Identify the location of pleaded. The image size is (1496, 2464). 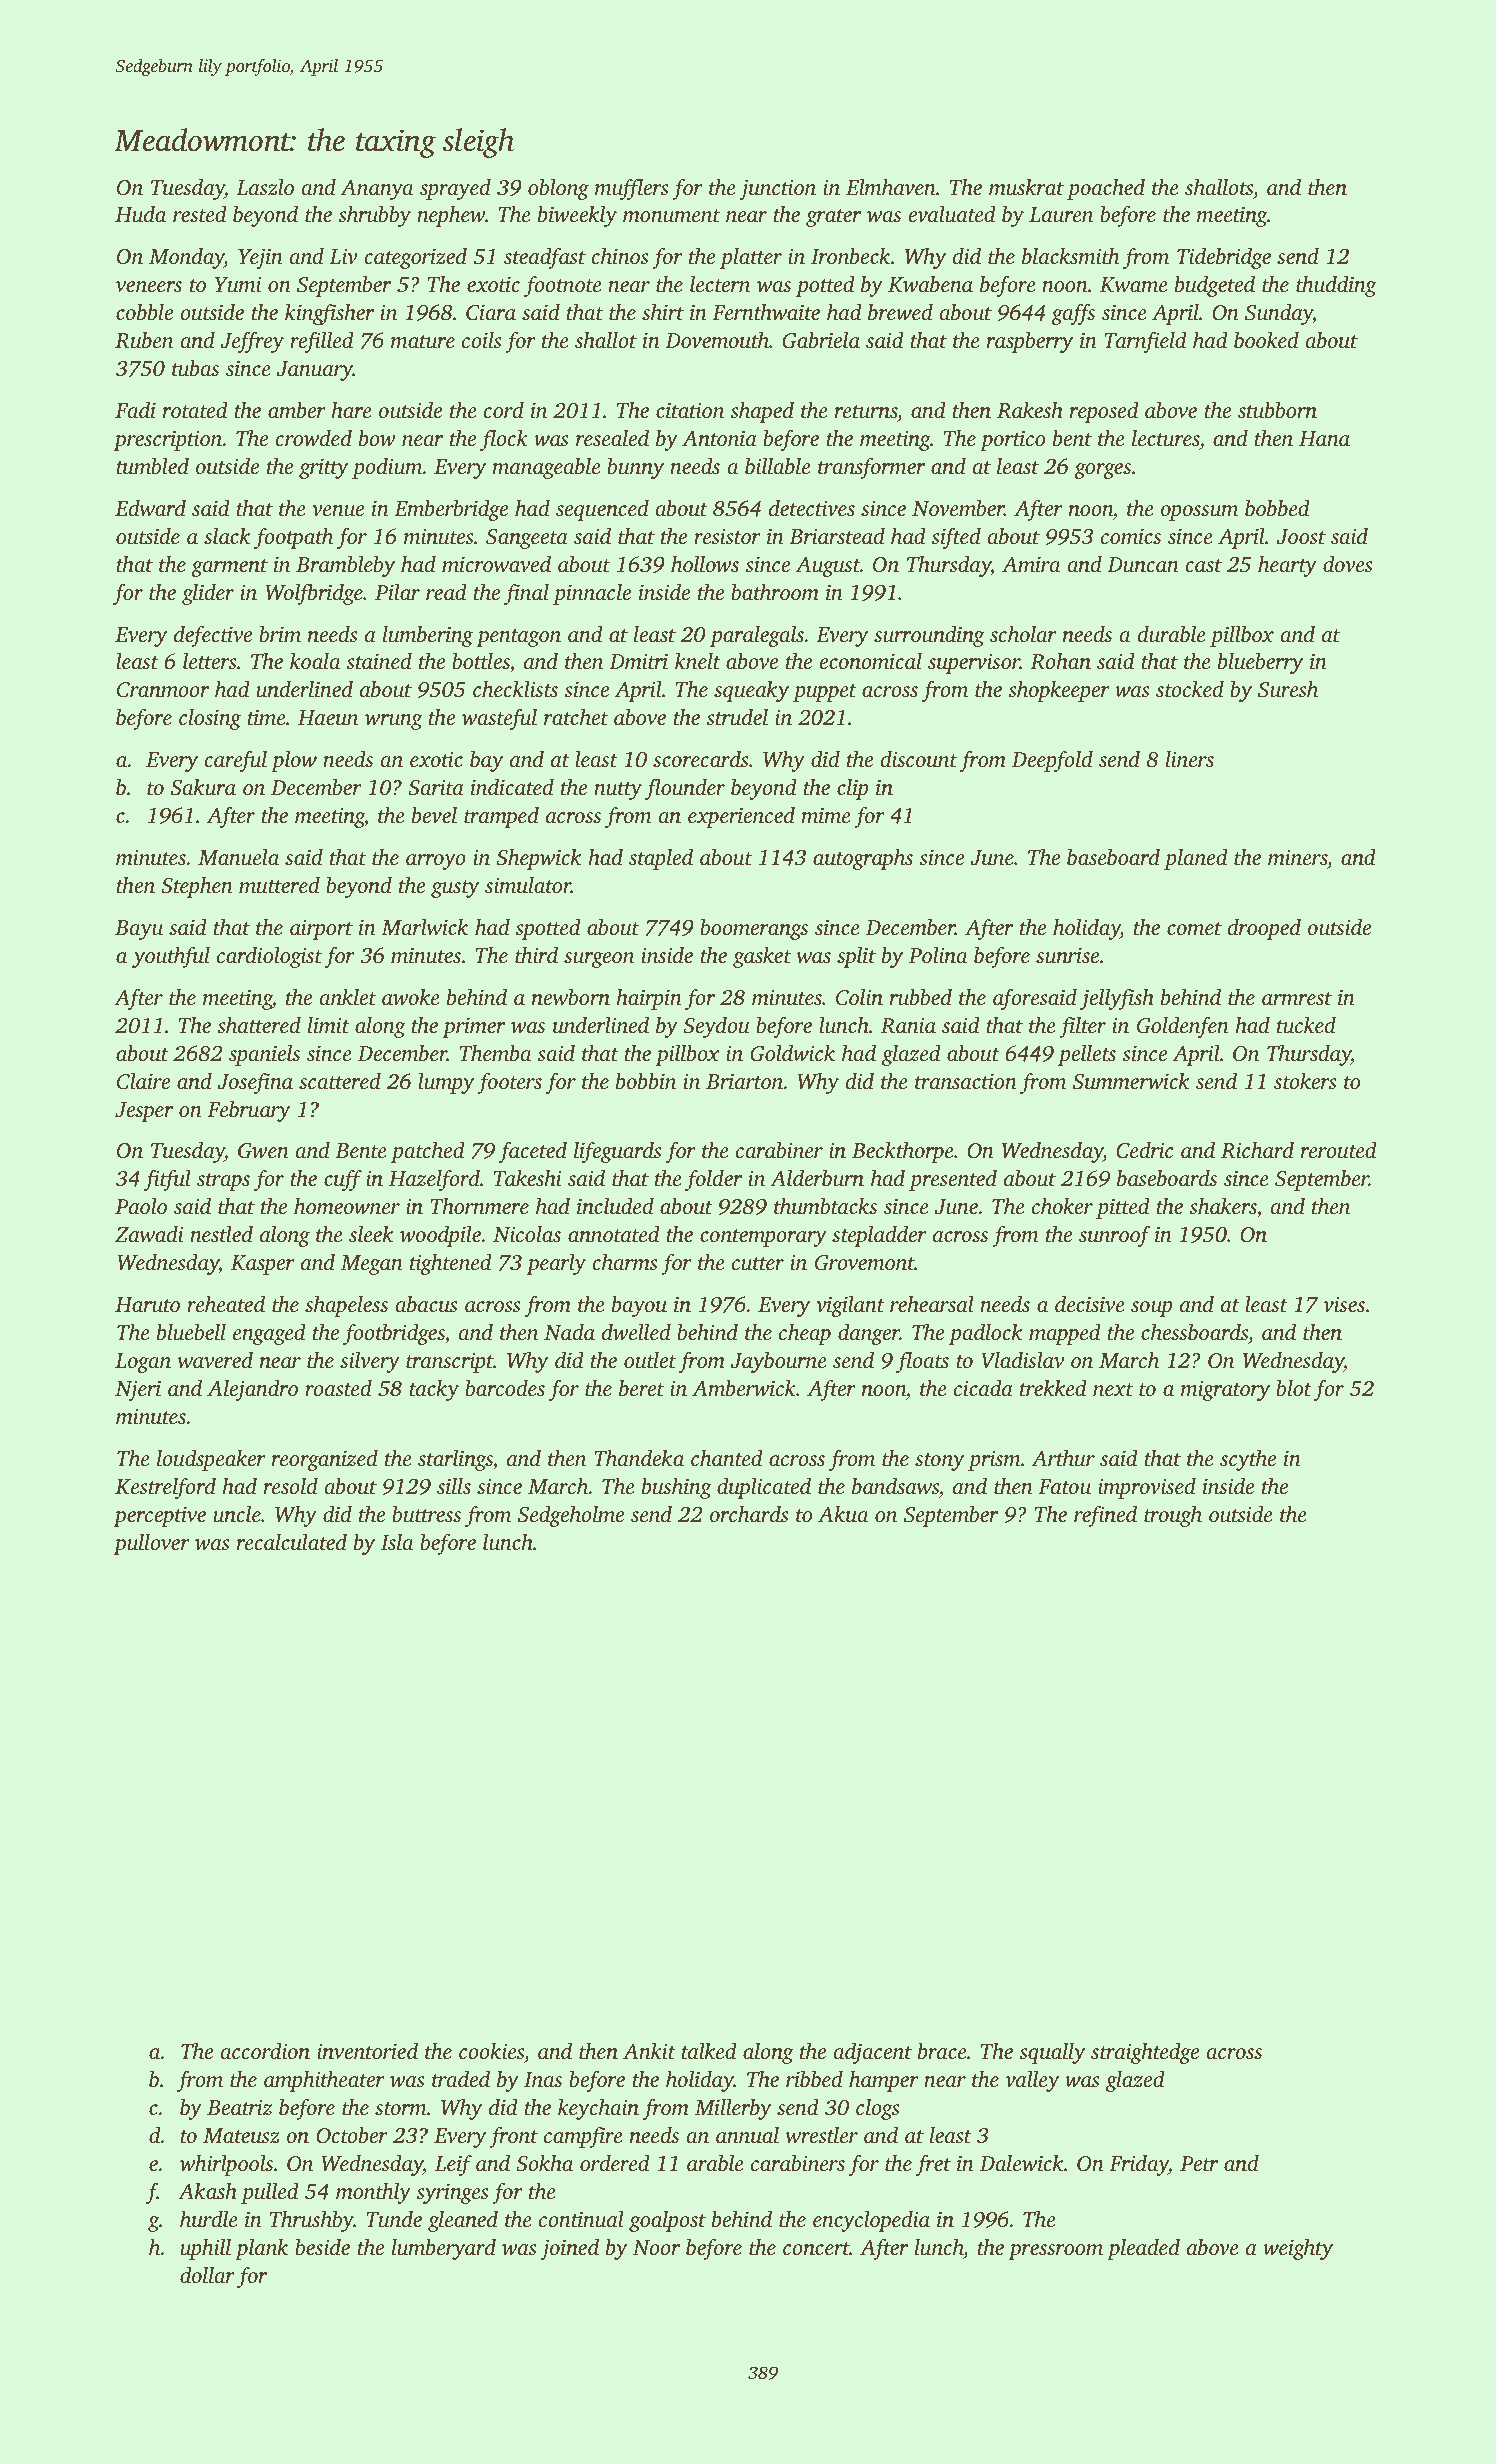
(1143, 2249).
